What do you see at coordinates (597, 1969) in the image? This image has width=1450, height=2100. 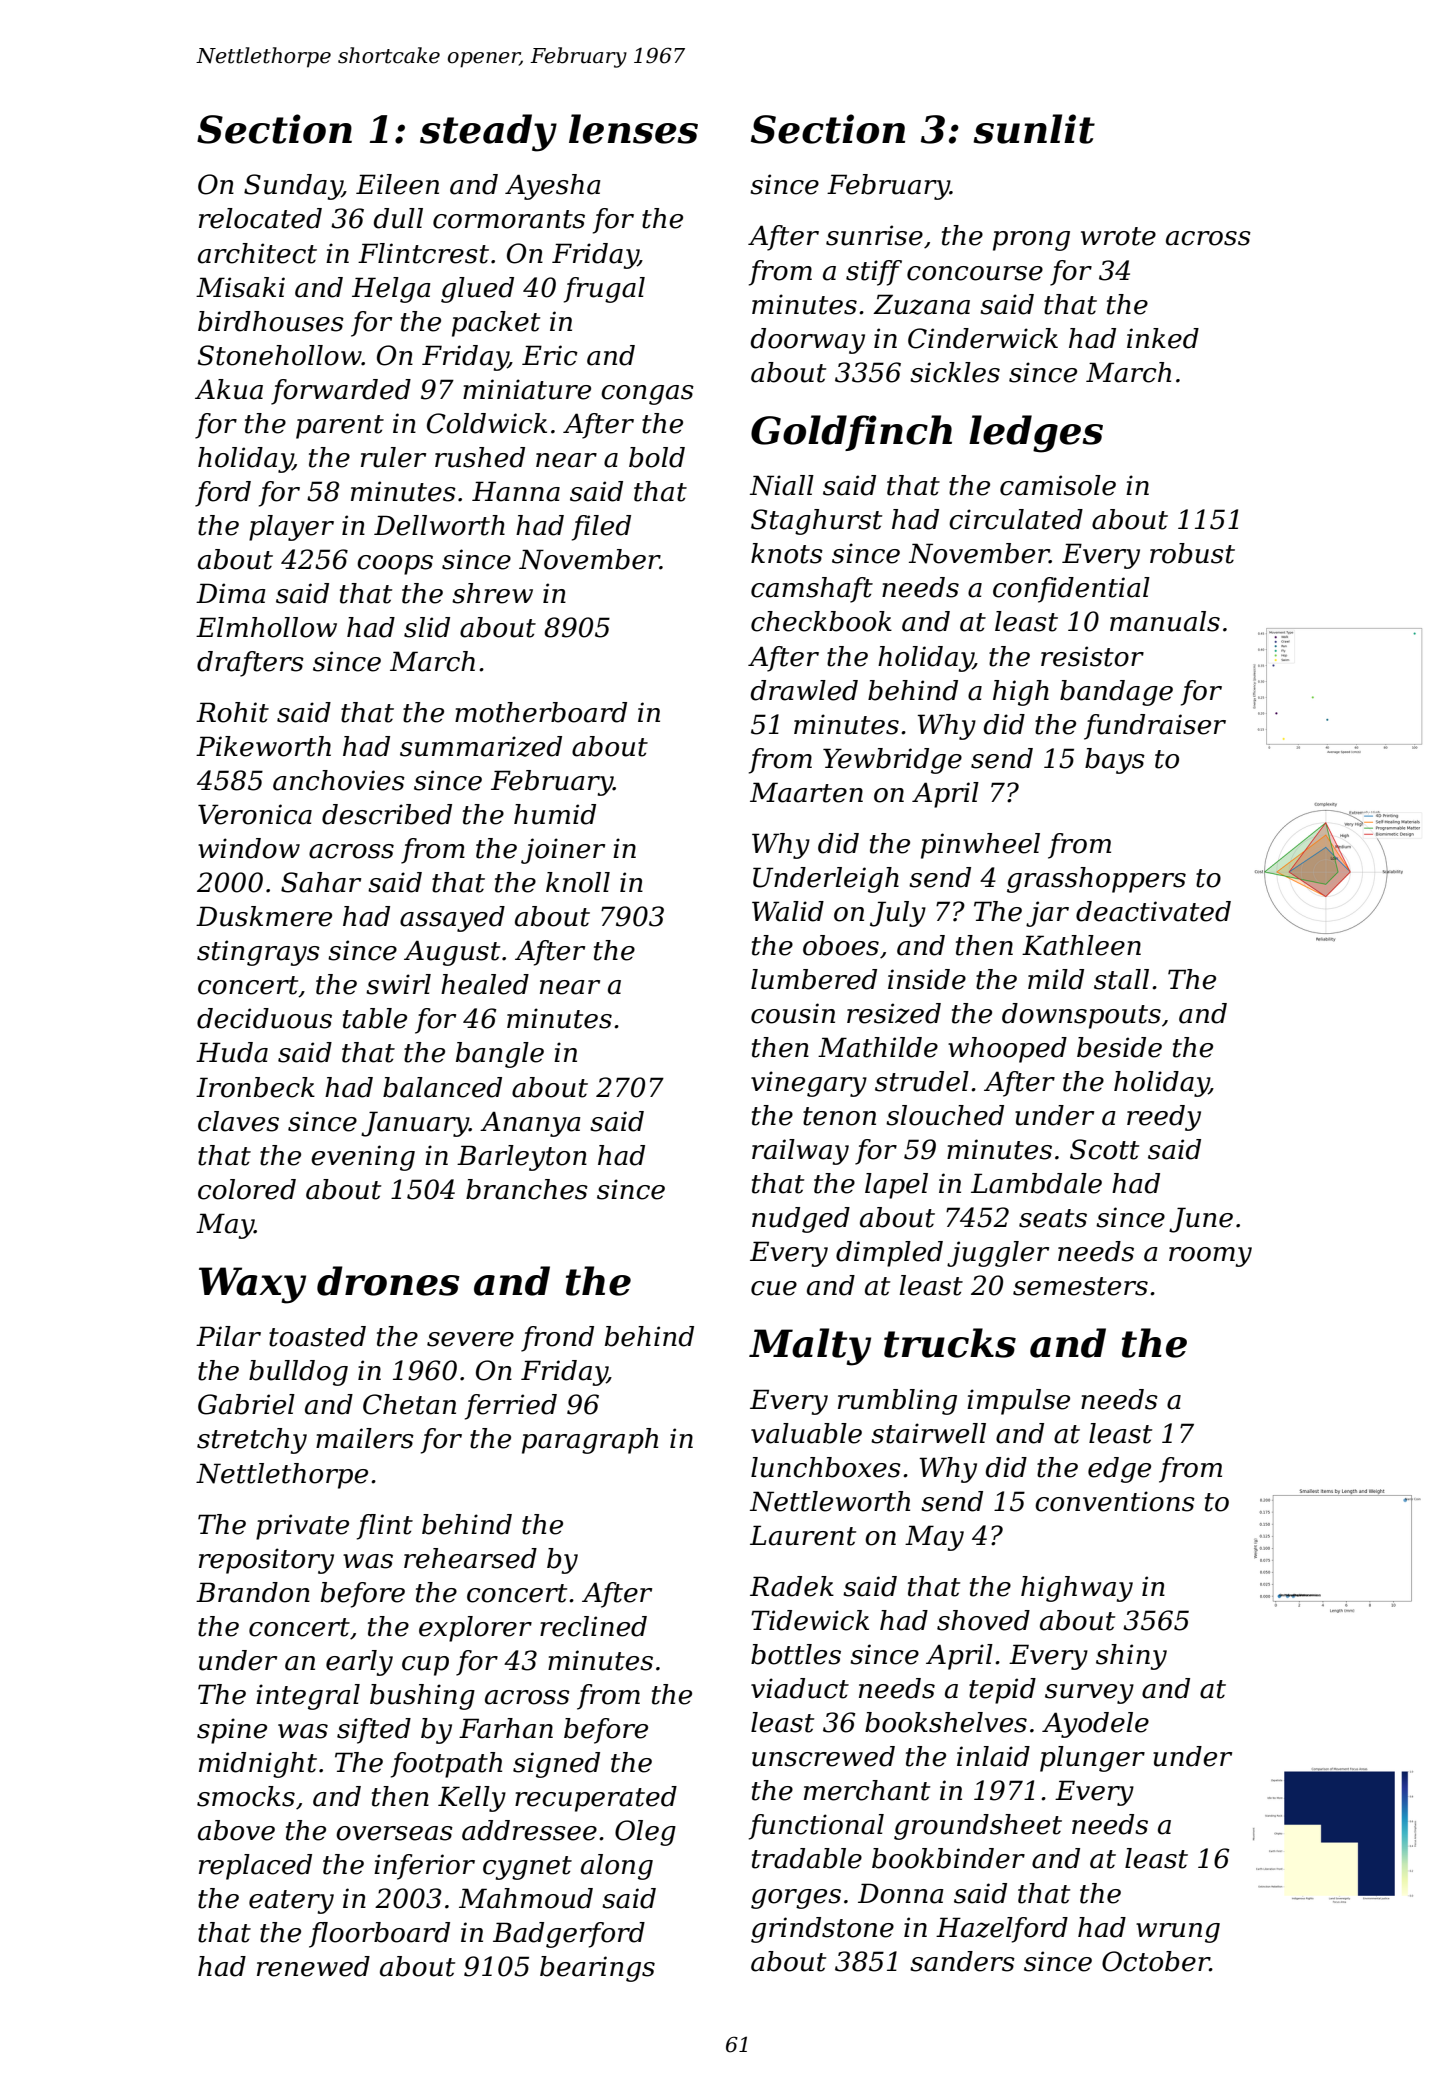 I see `bearings` at bounding box center [597, 1969].
